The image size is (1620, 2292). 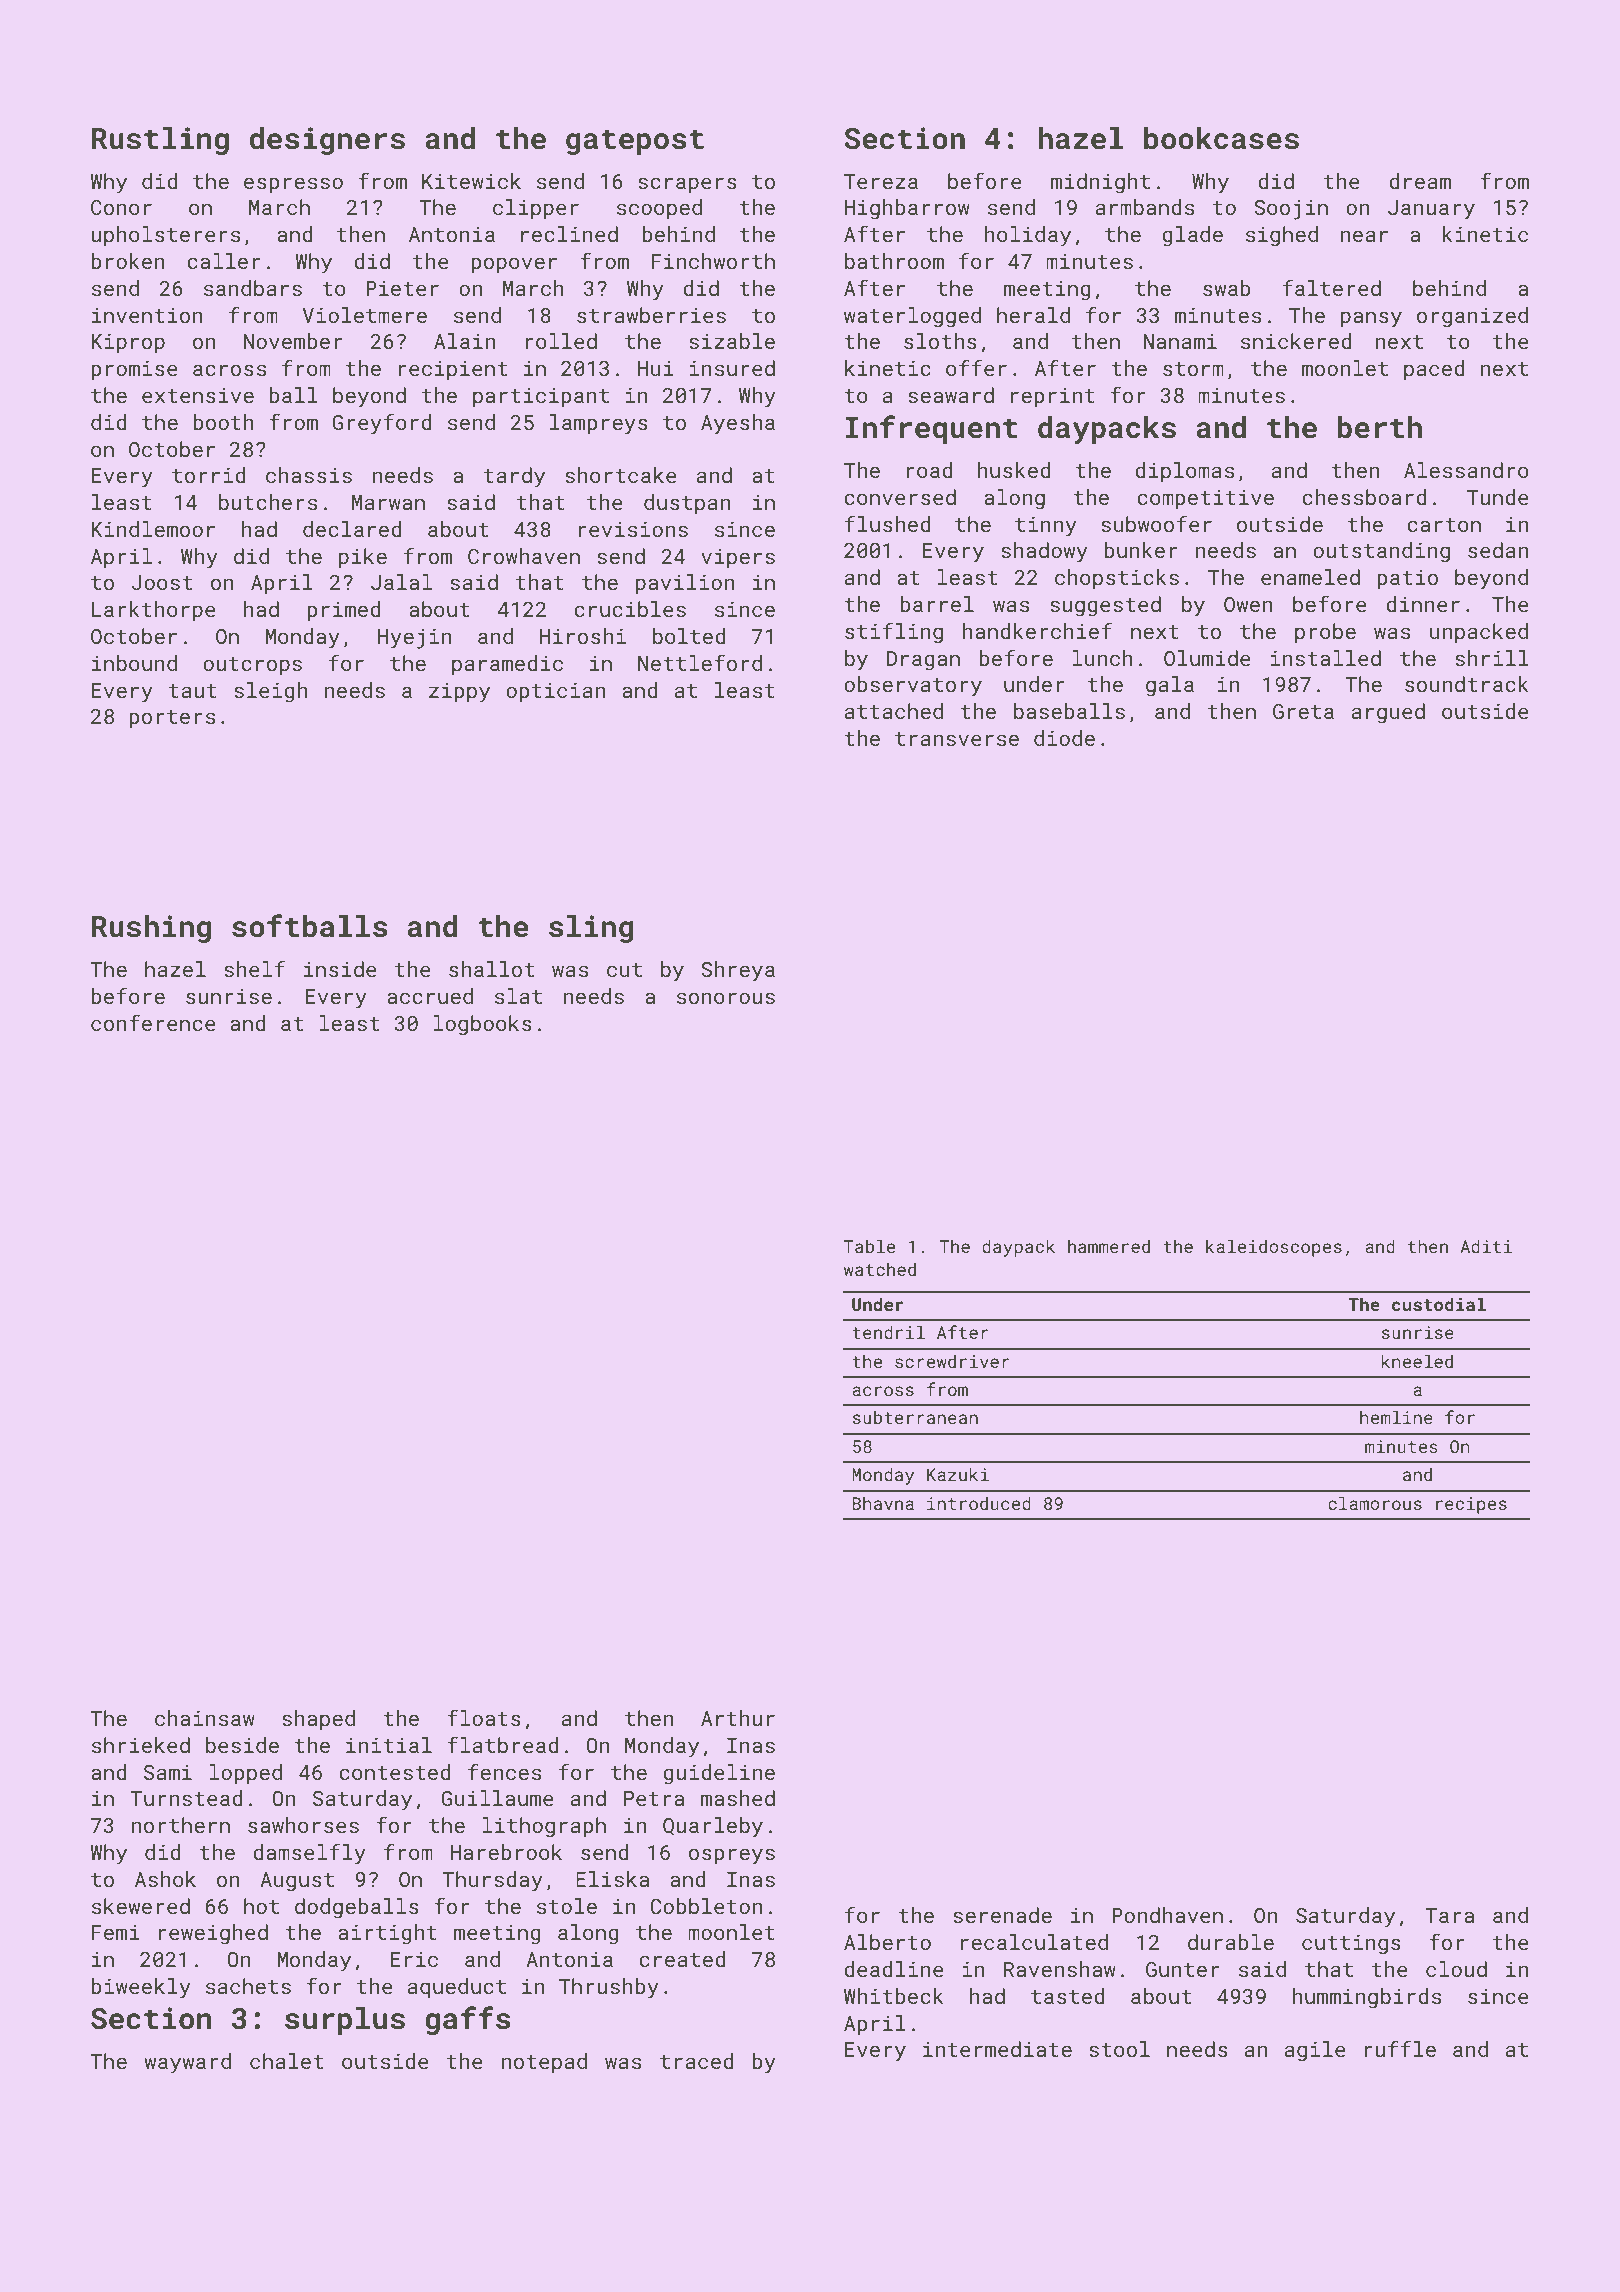 I want to click on shaped, so click(x=318, y=1720).
